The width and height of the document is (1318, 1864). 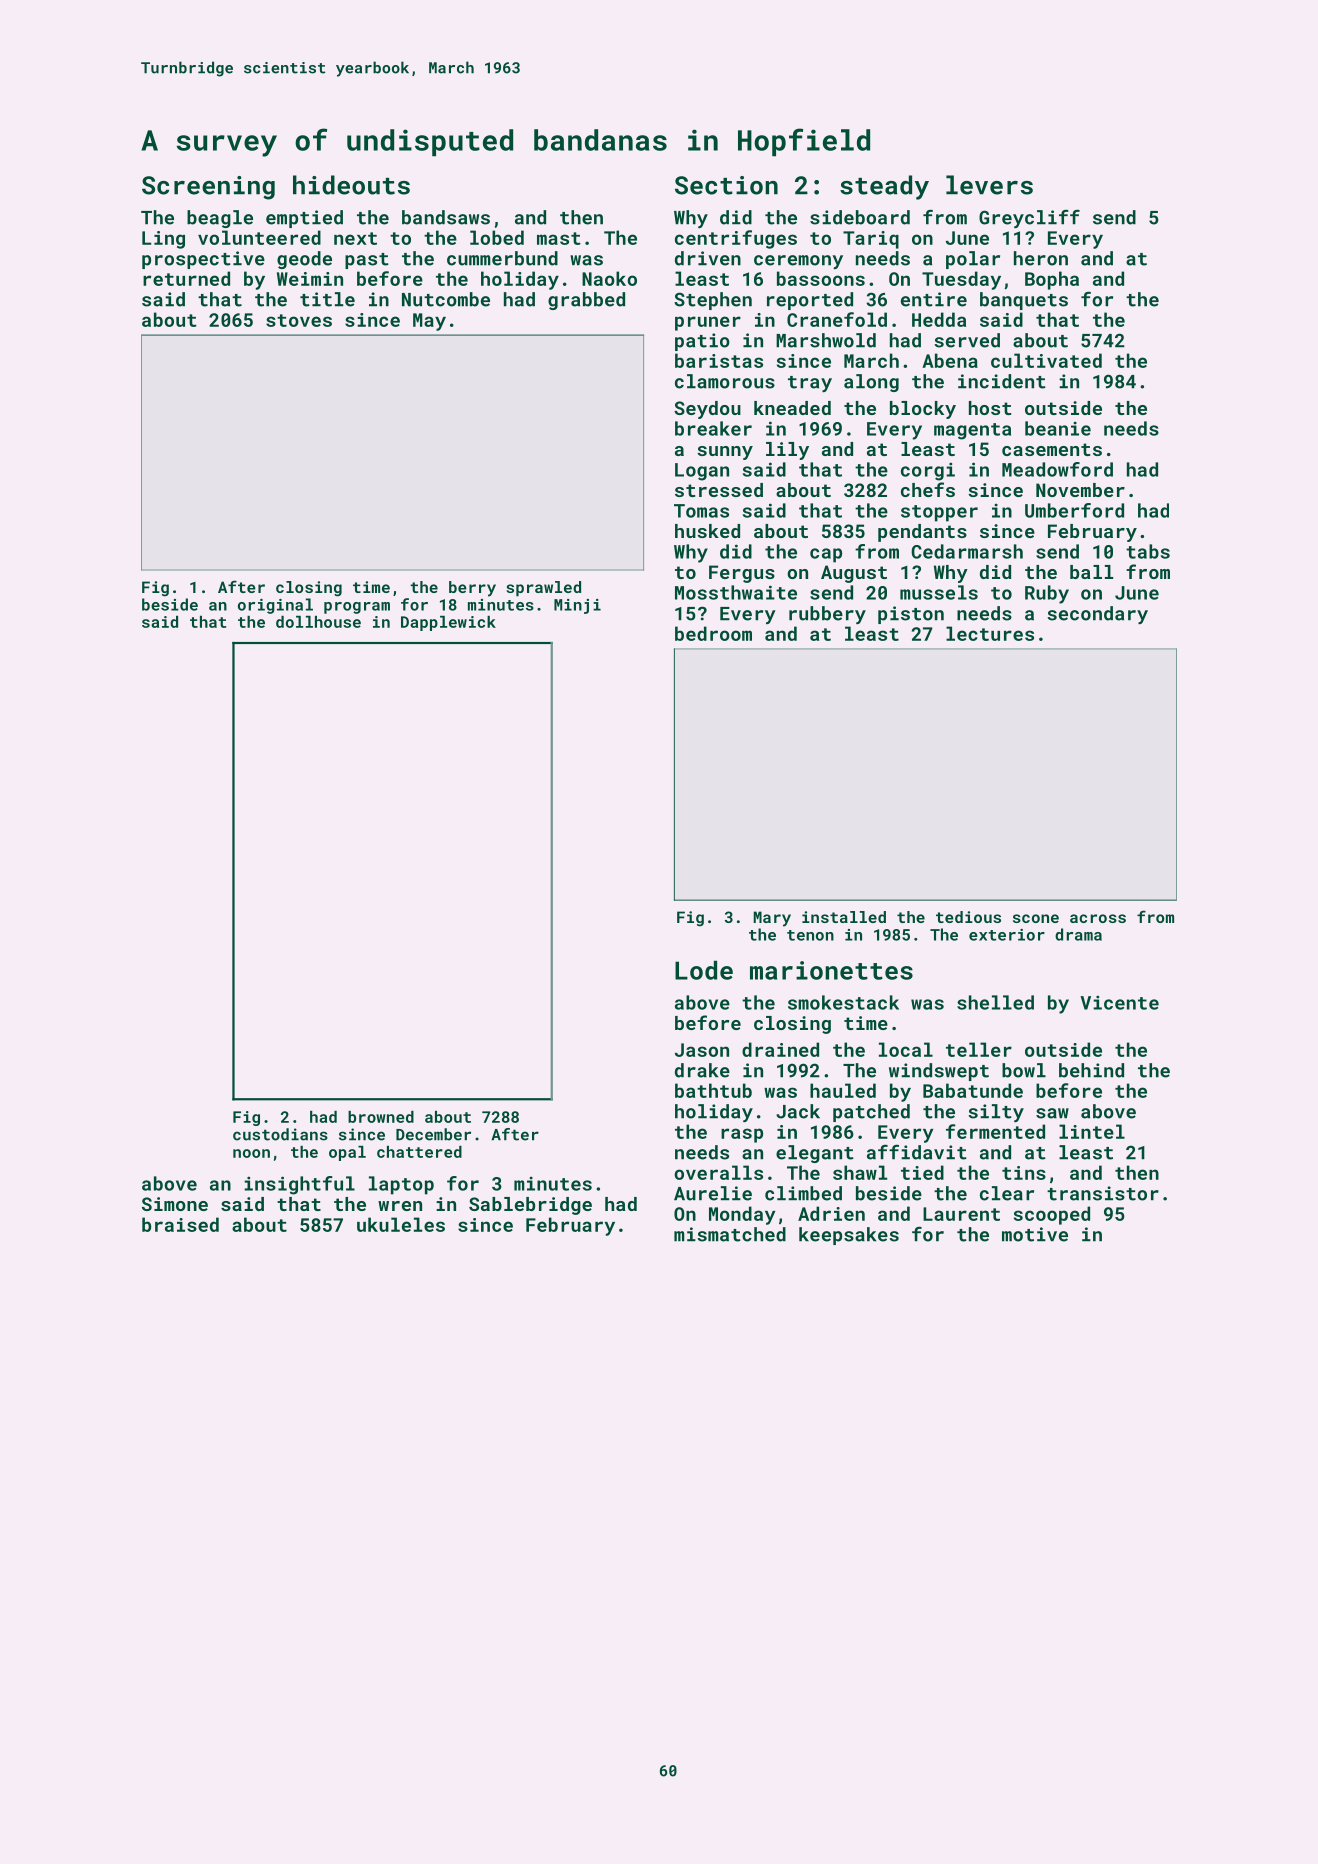 What do you see at coordinates (726, 185) in the document?
I see `Section` at bounding box center [726, 185].
